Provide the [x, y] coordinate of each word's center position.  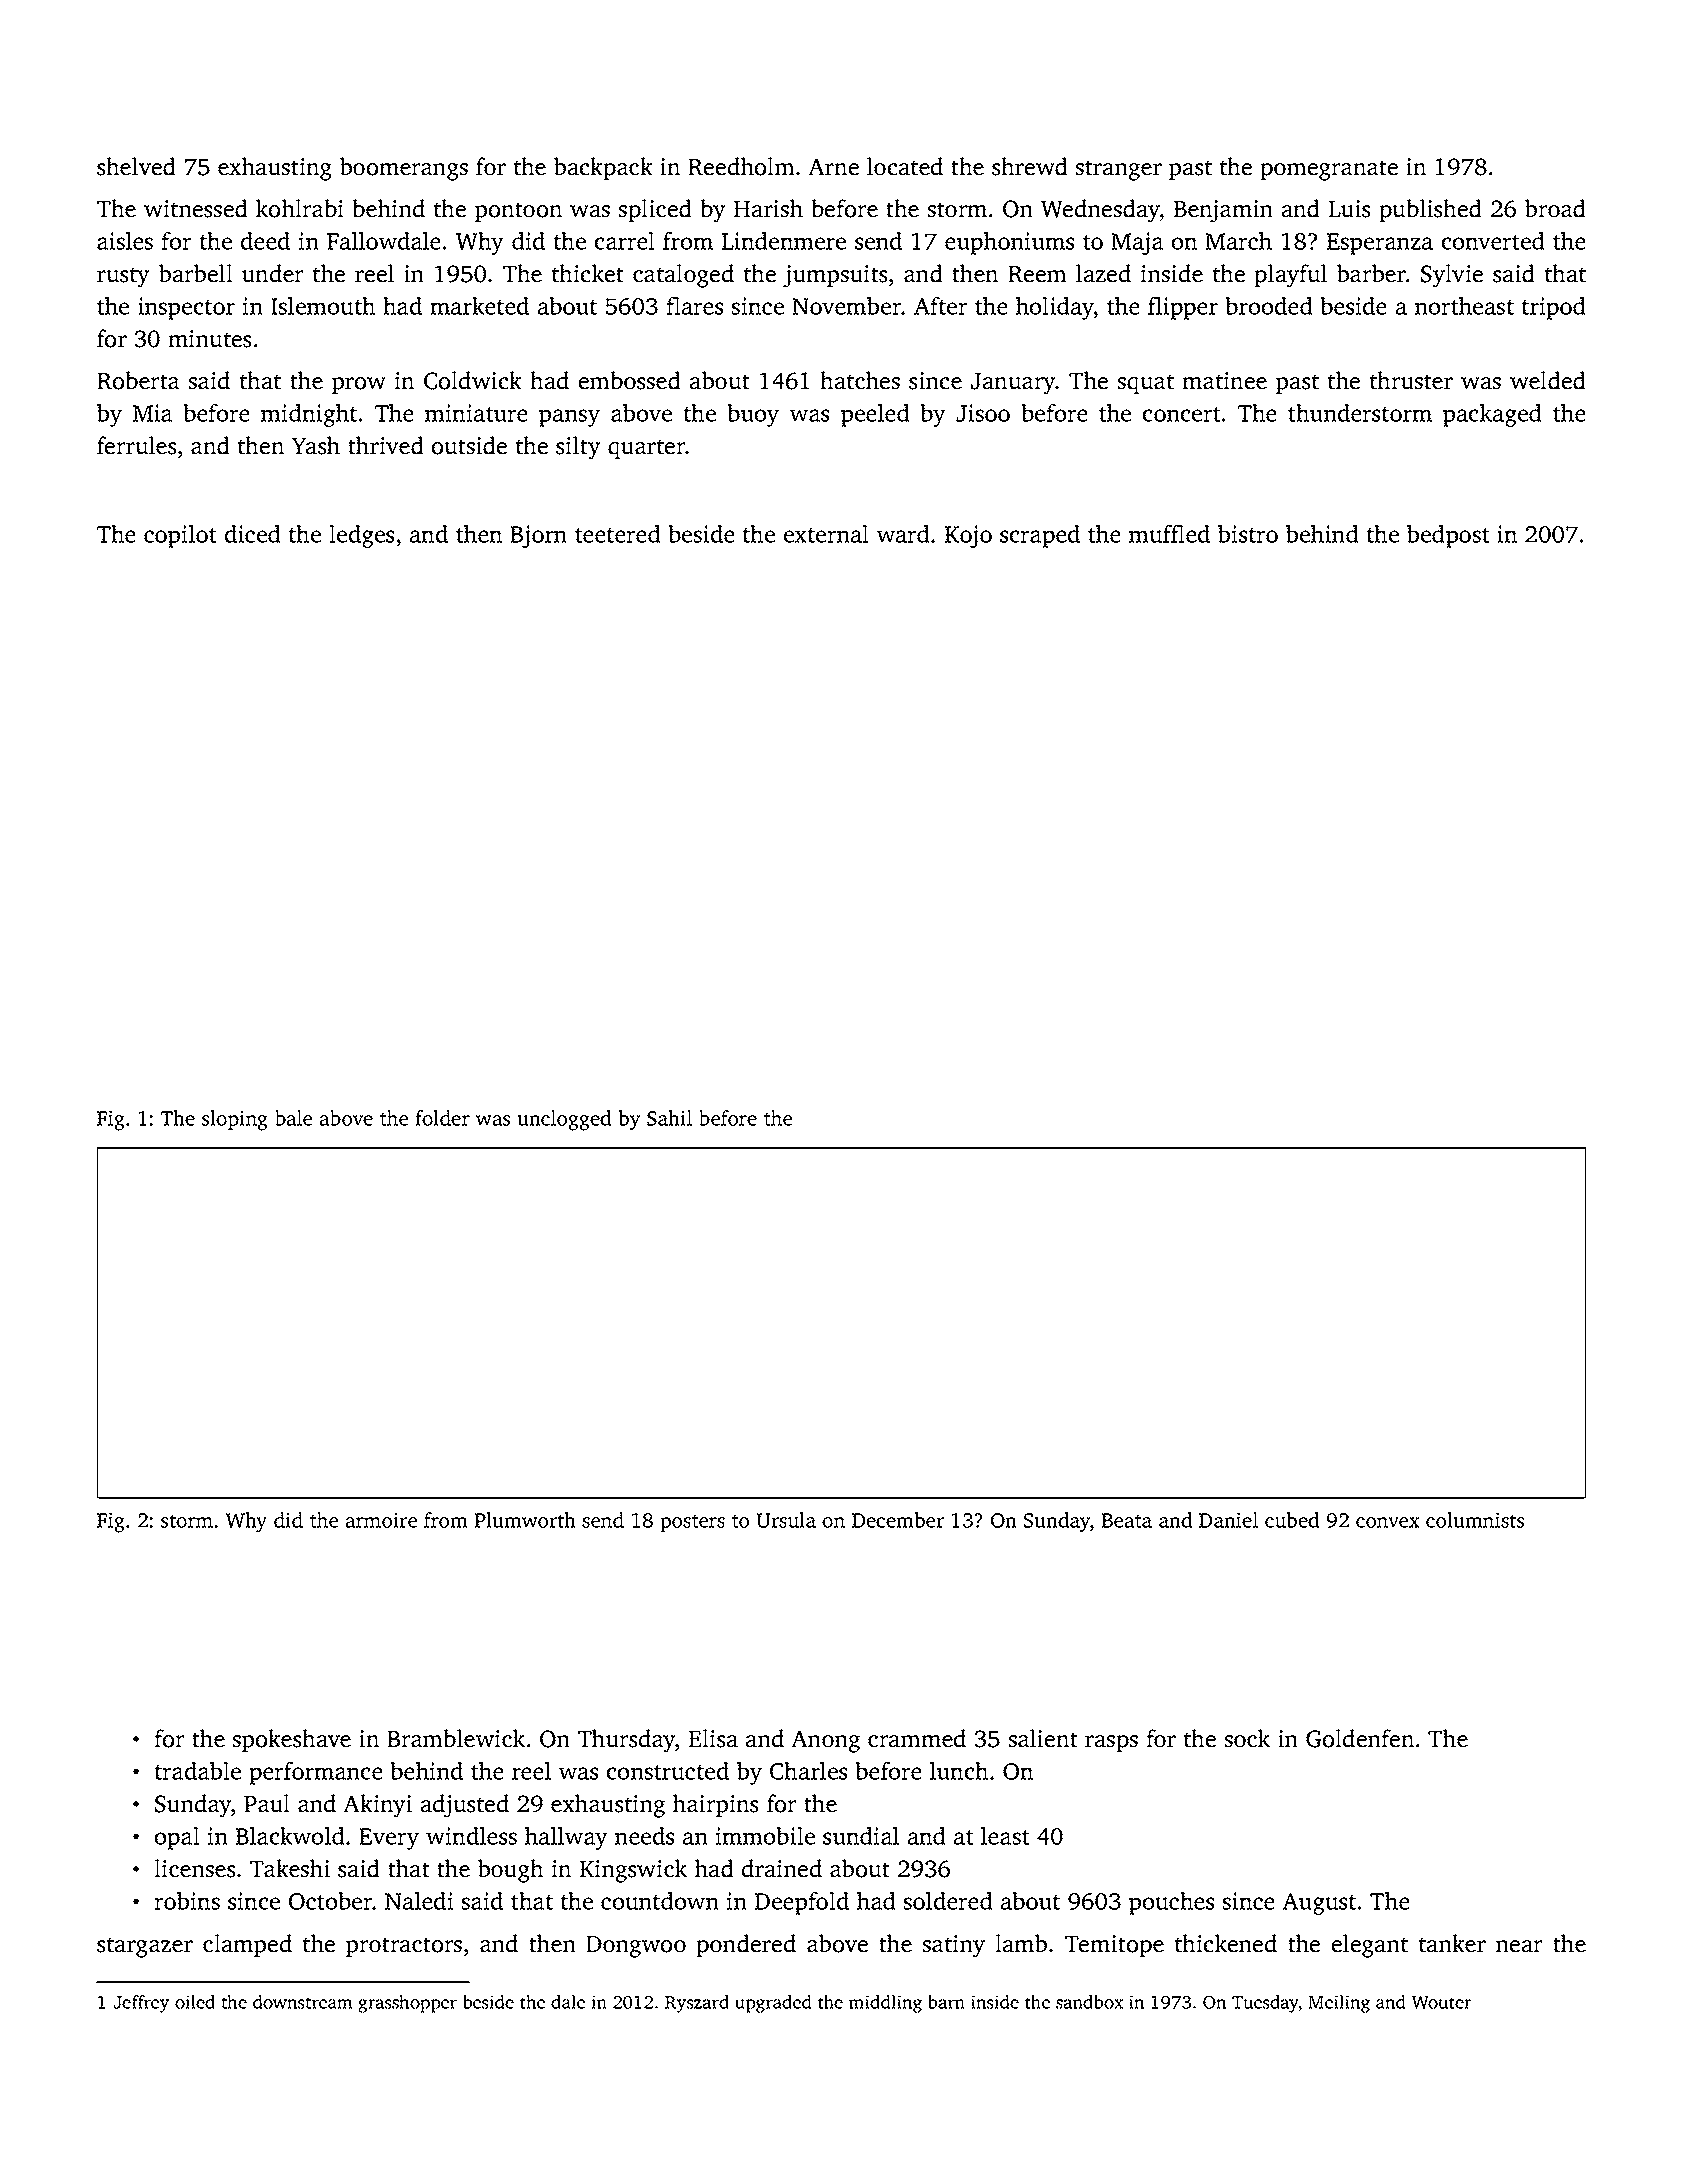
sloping [235, 1120]
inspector [186, 308]
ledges [362, 536]
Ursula [786, 1520]
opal [177, 1838]
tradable [198, 1771]
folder [442, 1118]
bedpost [1448, 536]
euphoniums [1010, 243]
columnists [1475, 1520]
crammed [917, 1738]
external [826, 534]
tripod [1554, 308]
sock [1247, 1738]
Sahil [669, 1118]
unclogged [565, 1120]
